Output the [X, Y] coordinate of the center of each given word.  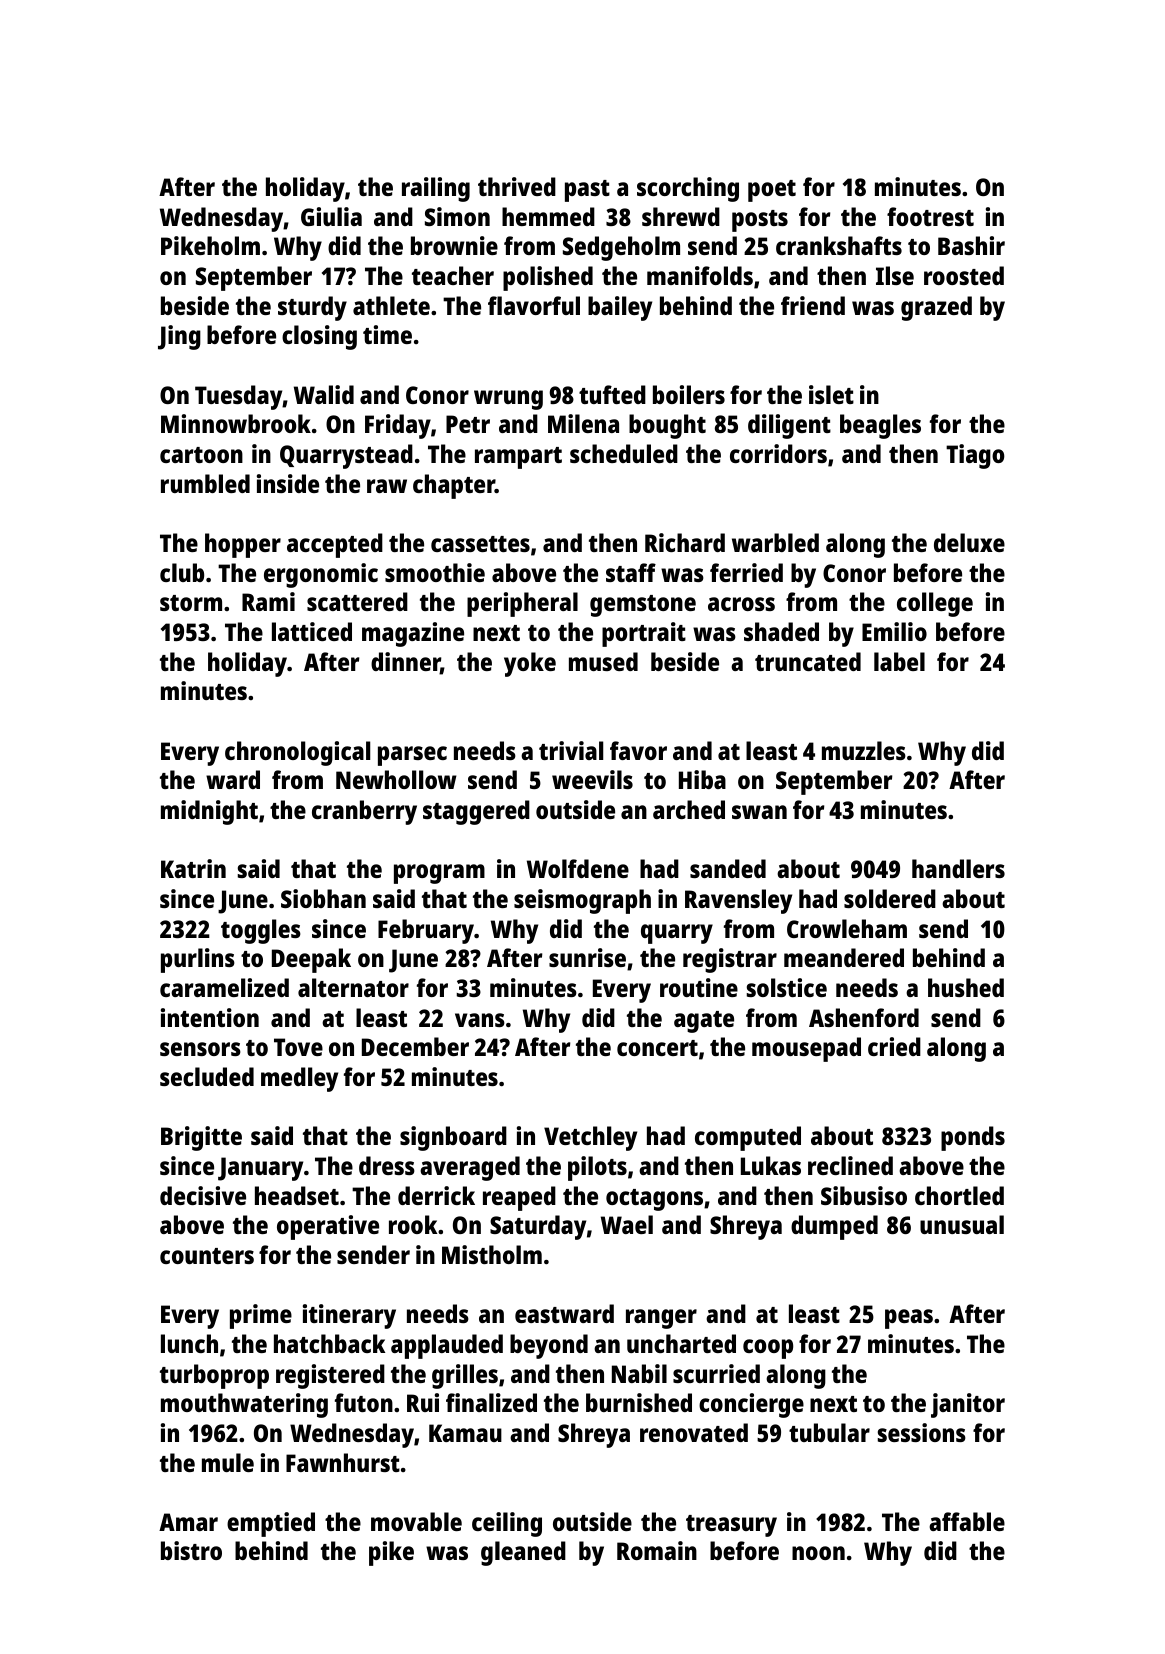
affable [967, 1521]
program [439, 874]
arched [689, 809]
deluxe [969, 542]
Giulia [331, 216]
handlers [958, 868]
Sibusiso [864, 1195]
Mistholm [492, 1254]
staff [631, 572]
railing [436, 189]
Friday [398, 426]
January [260, 1169]
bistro [191, 1550]
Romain [657, 1550]
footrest [930, 216]
